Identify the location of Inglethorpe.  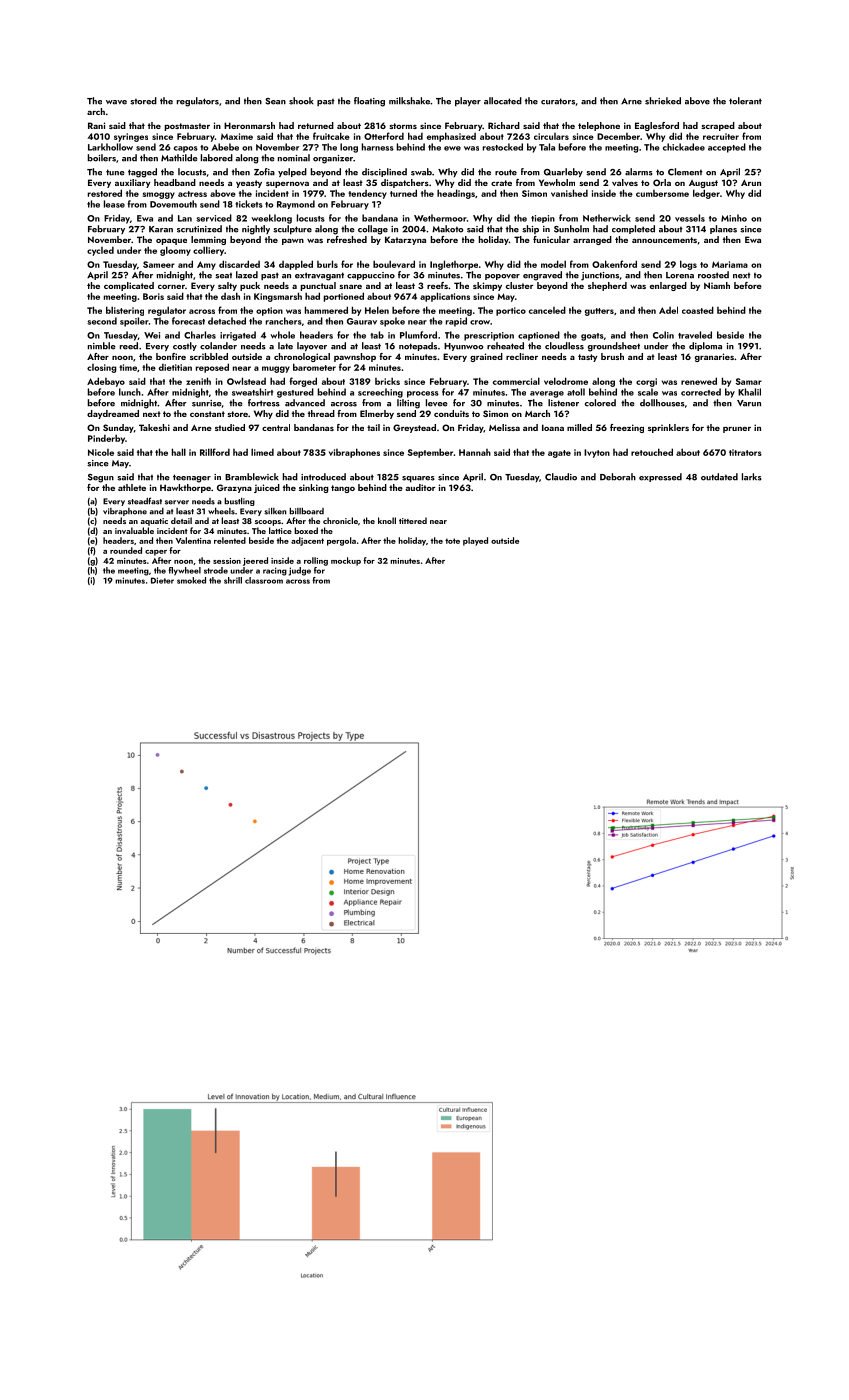
(454, 265).
